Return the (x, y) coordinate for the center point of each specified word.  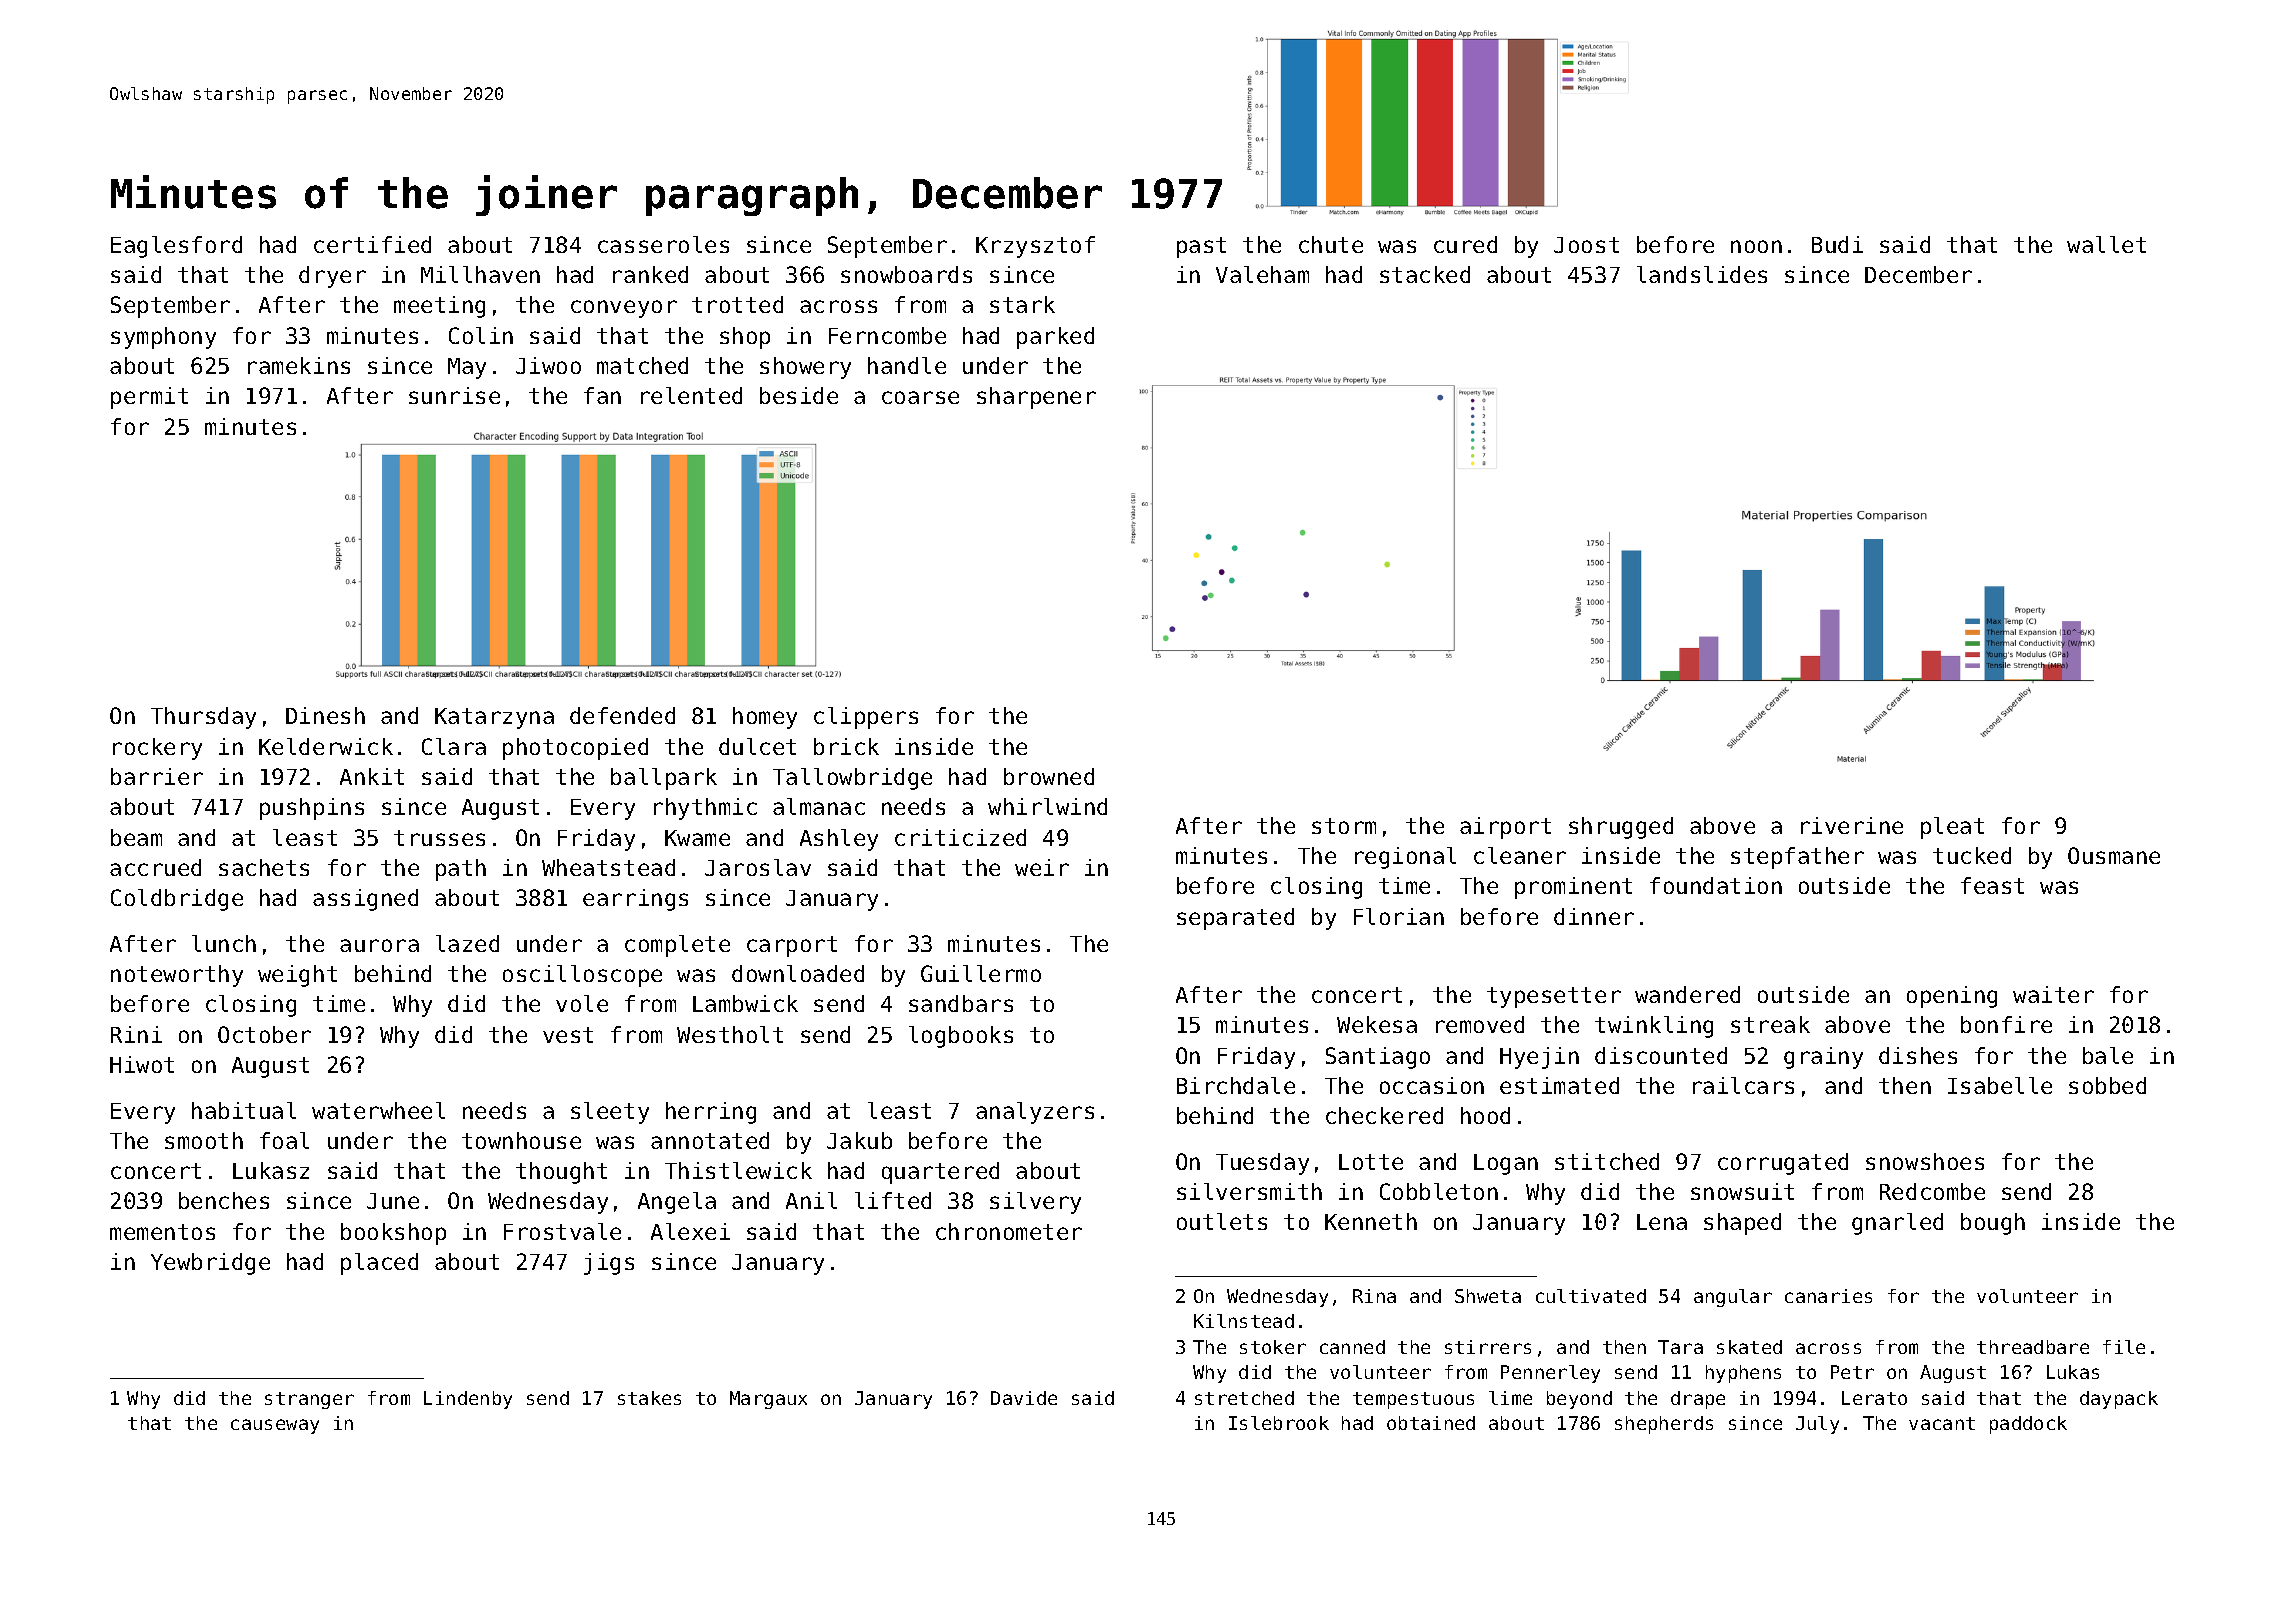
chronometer (1009, 1231)
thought (561, 1173)
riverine (1852, 825)
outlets (1222, 1221)
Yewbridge (210, 1264)
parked (1055, 338)
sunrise (454, 395)
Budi (1837, 244)
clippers (866, 718)
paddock (2028, 1425)
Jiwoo (548, 365)
